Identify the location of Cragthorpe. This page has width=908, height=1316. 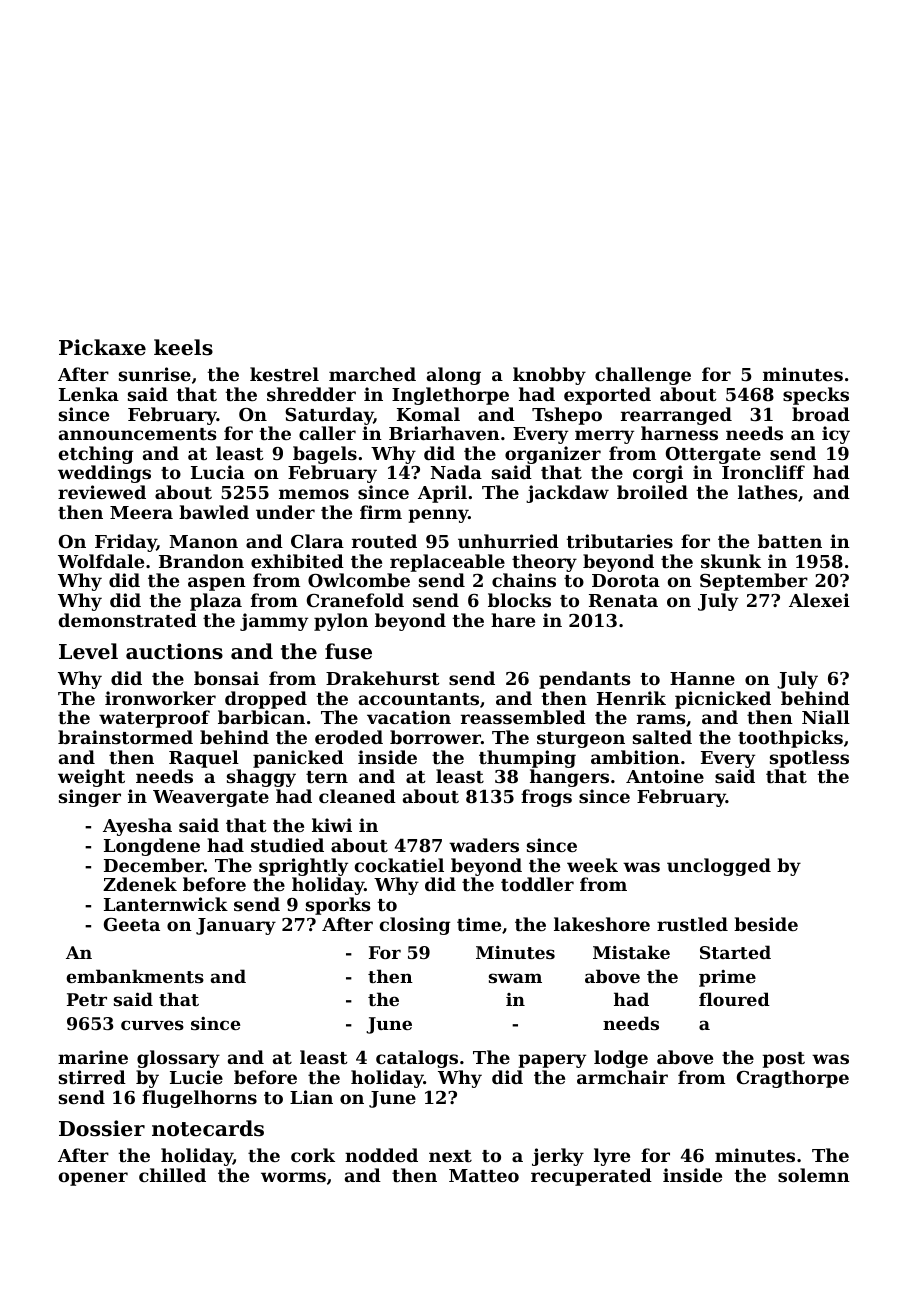
(793, 1079).
